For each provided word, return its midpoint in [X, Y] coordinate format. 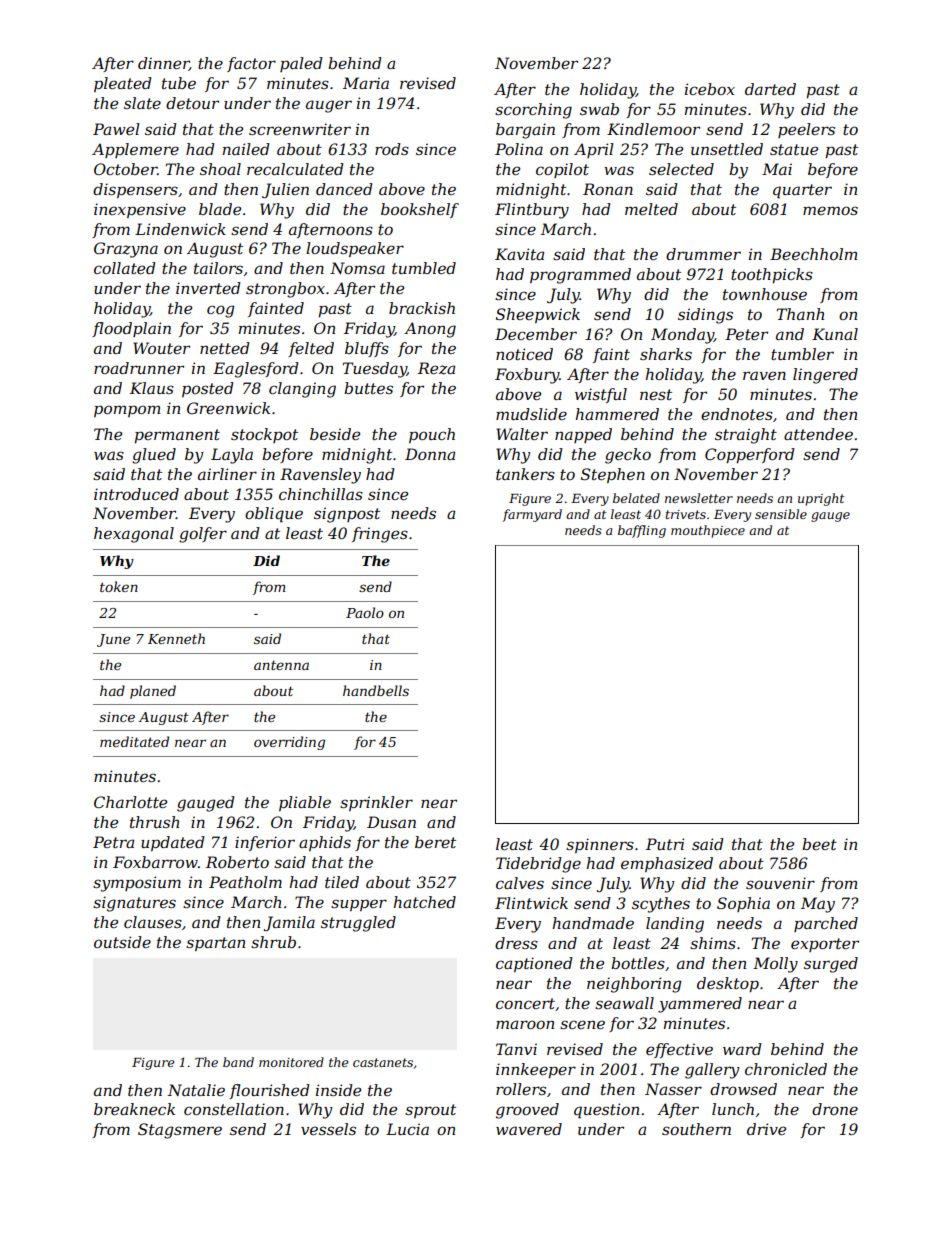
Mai [777, 169]
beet [819, 844]
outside [122, 942]
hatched [425, 902]
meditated [134, 741]
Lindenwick [180, 229]
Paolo [365, 612]
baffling [642, 531]
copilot [562, 170]
